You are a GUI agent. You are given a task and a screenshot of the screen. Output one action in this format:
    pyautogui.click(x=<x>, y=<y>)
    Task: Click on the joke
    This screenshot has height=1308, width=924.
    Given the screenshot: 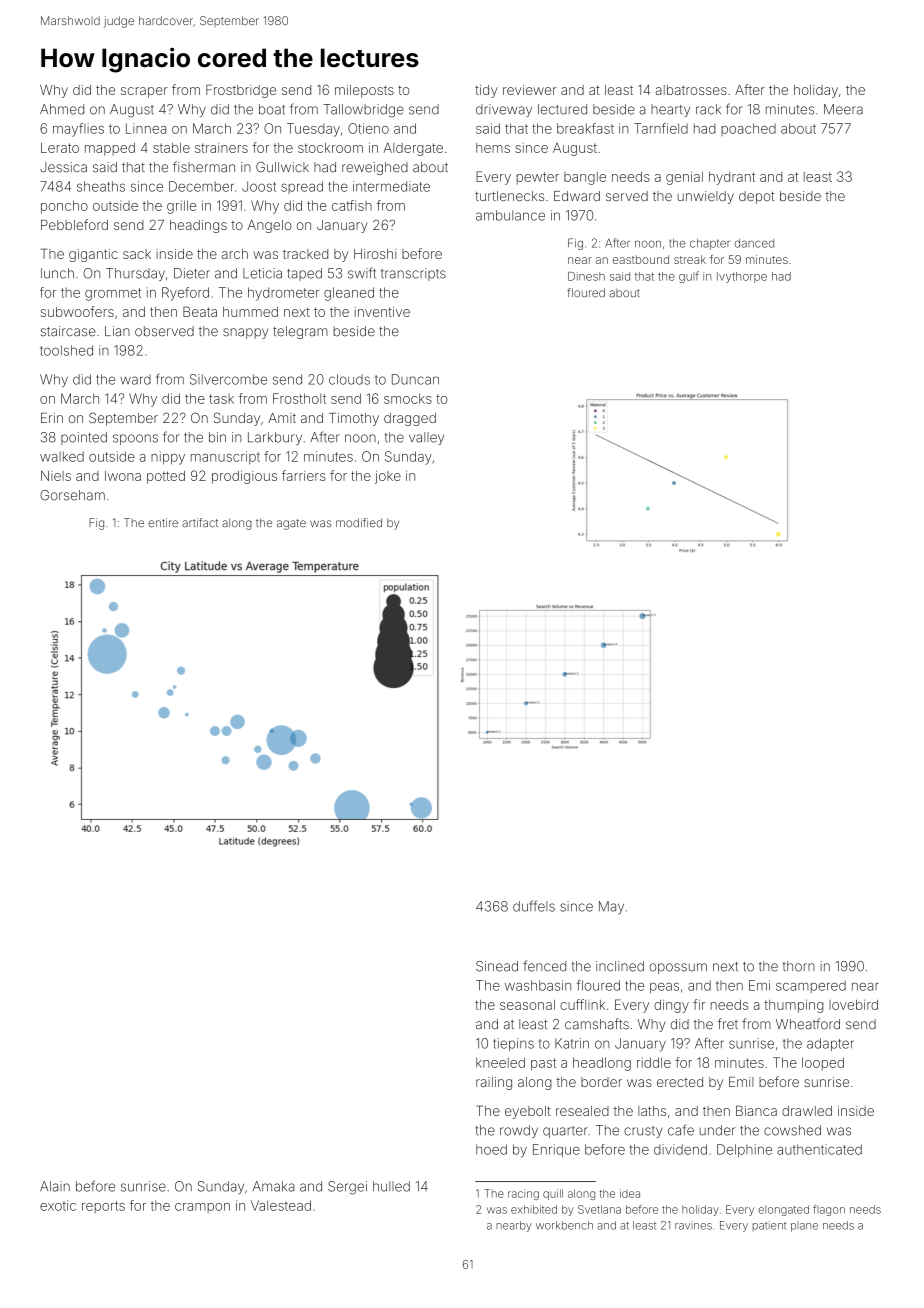 What is the action you would take?
    pyautogui.click(x=388, y=477)
